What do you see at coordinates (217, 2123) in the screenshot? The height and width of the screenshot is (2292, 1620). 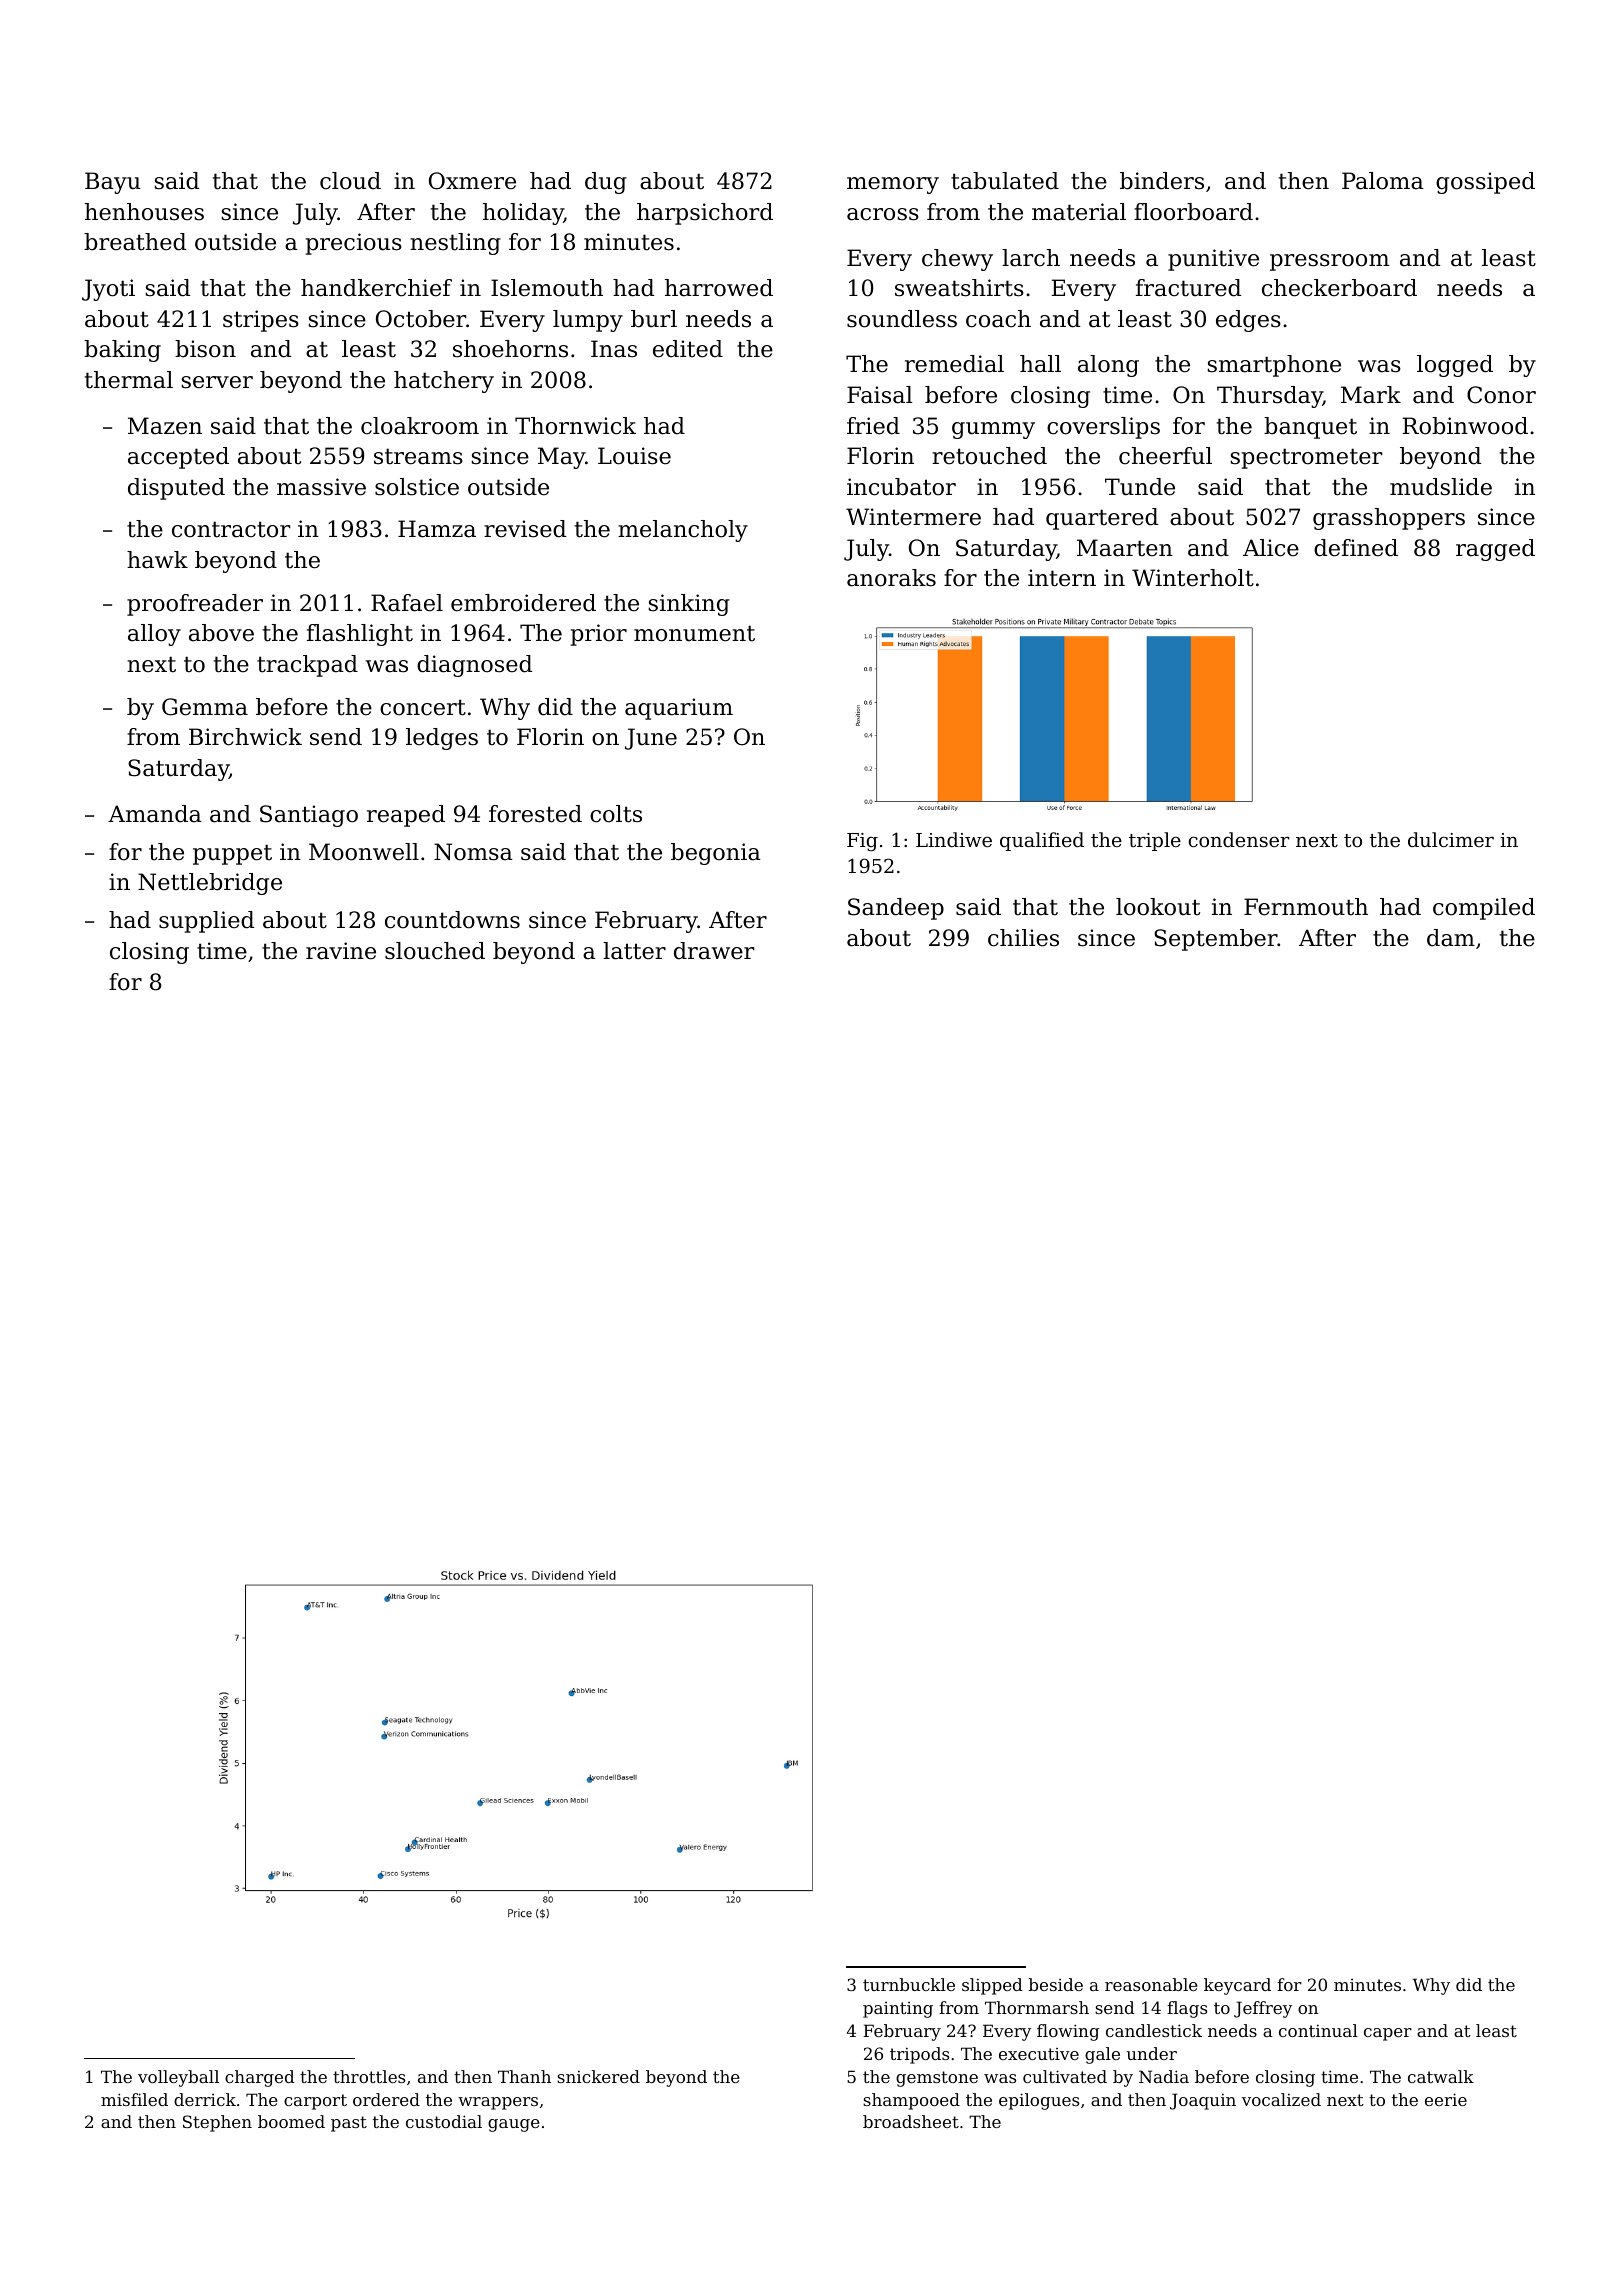 I see `Stephen` at bounding box center [217, 2123].
